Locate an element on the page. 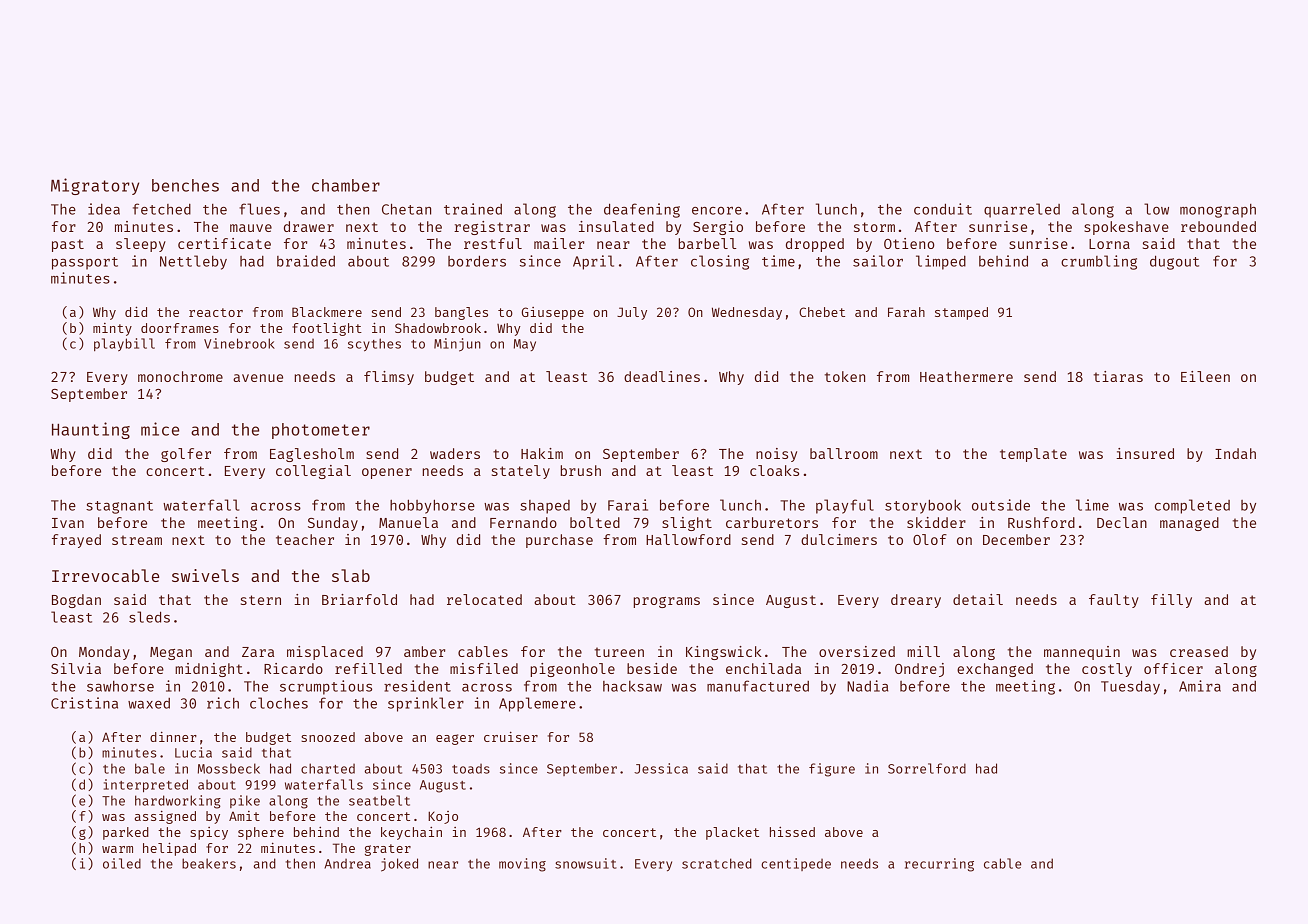 This page has height=924, width=1308. creased is located at coordinates (1199, 651).
